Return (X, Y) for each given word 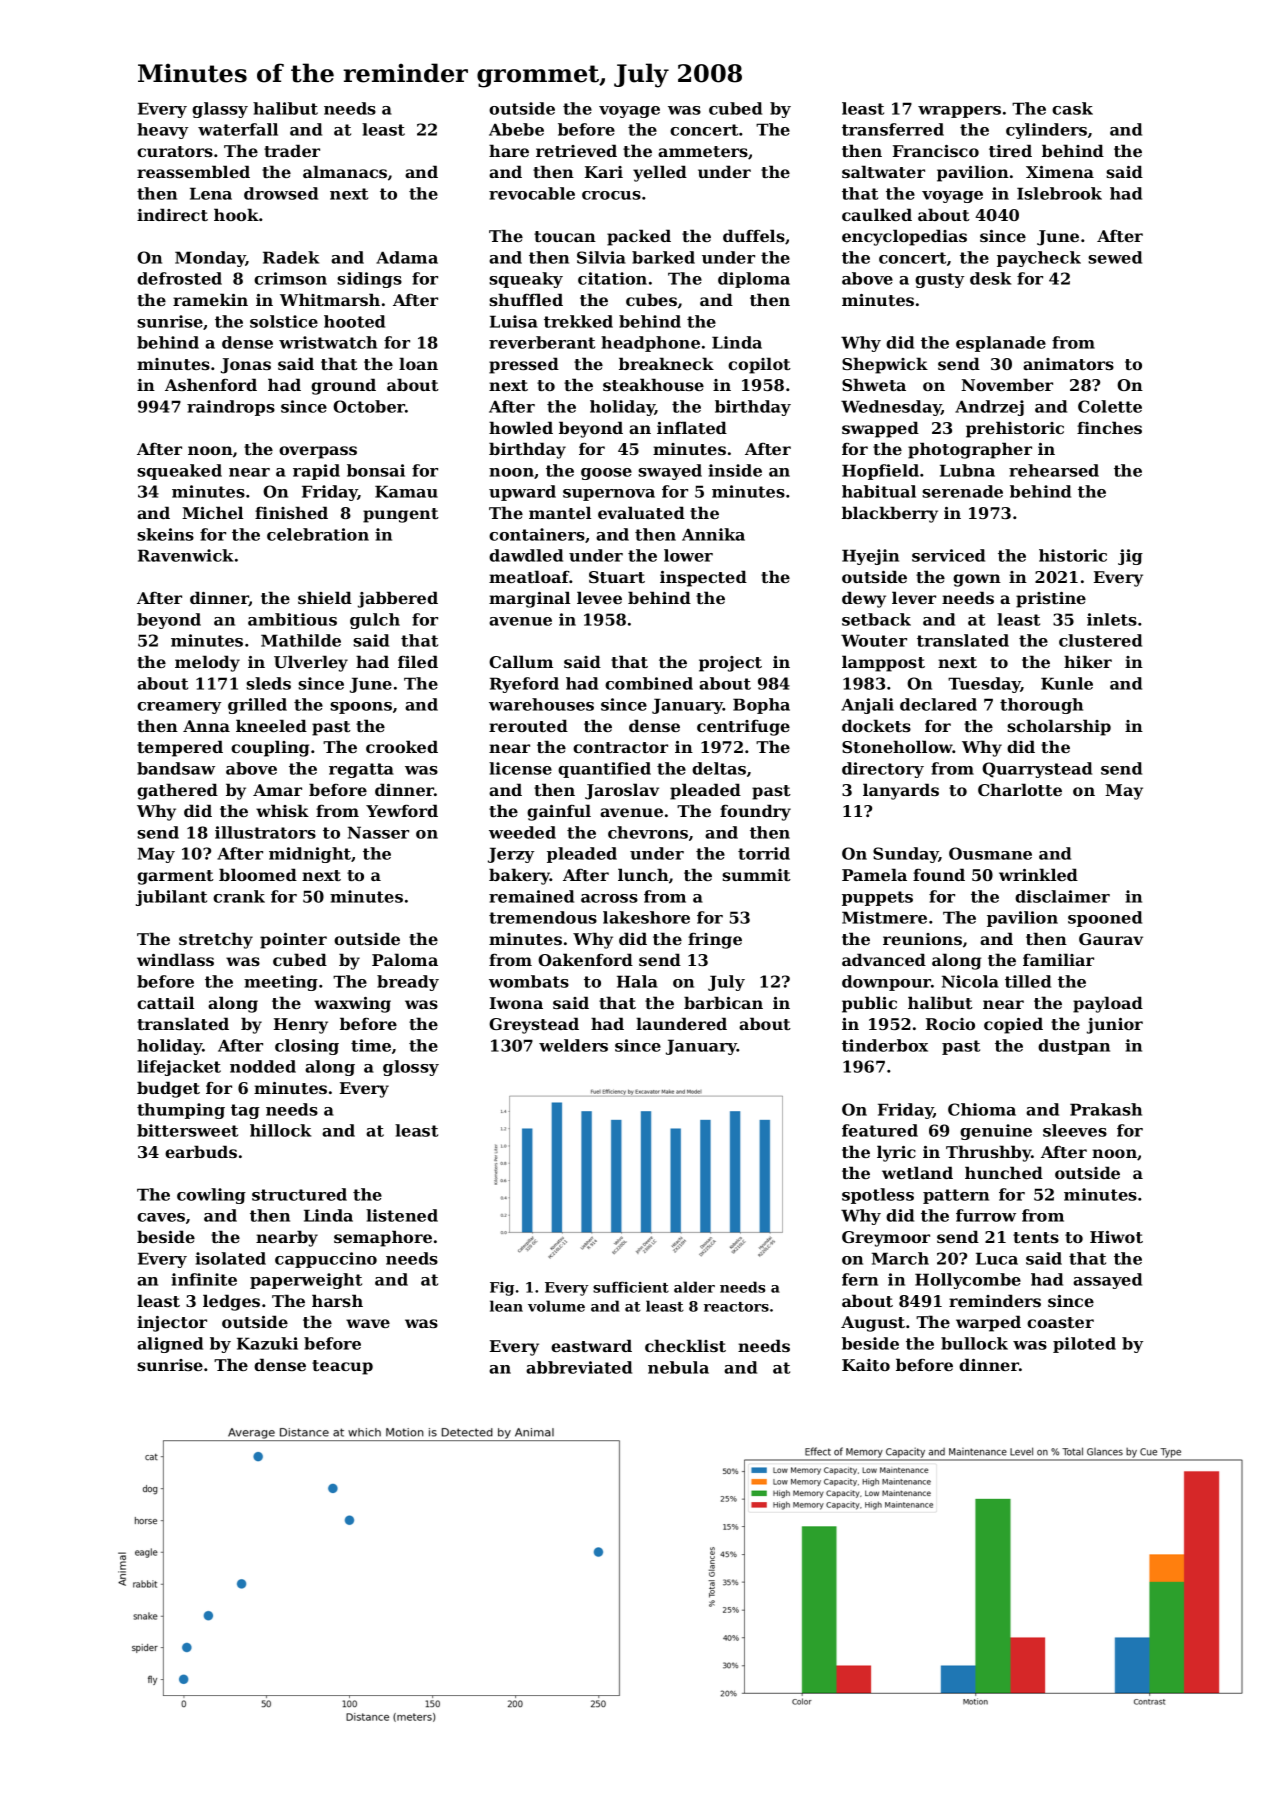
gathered (177, 791)
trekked (578, 321)
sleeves (1075, 1130)
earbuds (201, 1151)
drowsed (281, 193)
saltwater (883, 171)
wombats (529, 981)
